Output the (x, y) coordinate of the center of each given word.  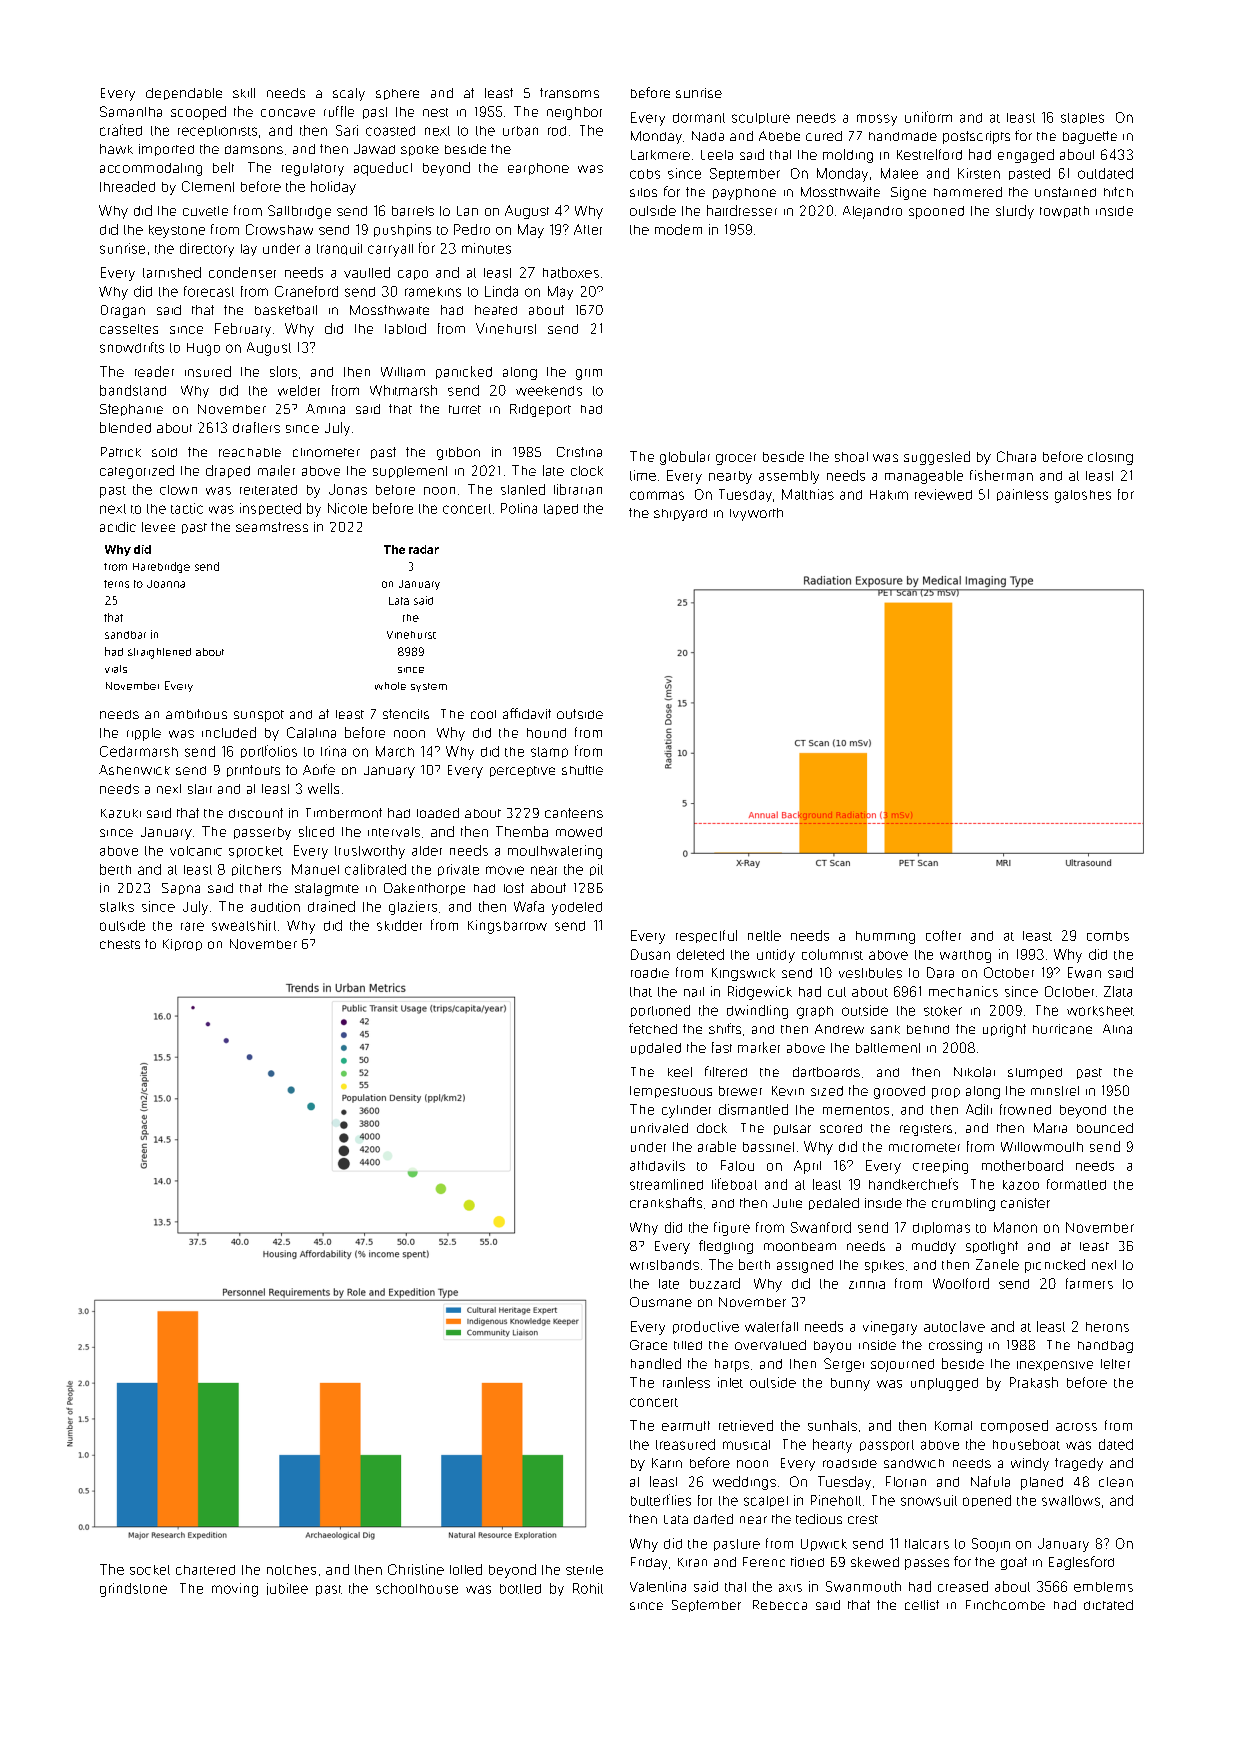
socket (150, 1570)
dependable (184, 94)
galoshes (1083, 496)
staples (1082, 118)
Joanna (166, 584)
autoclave (954, 1326)
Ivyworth (756, 514)
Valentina (658, 1586)
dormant (699, 118)
